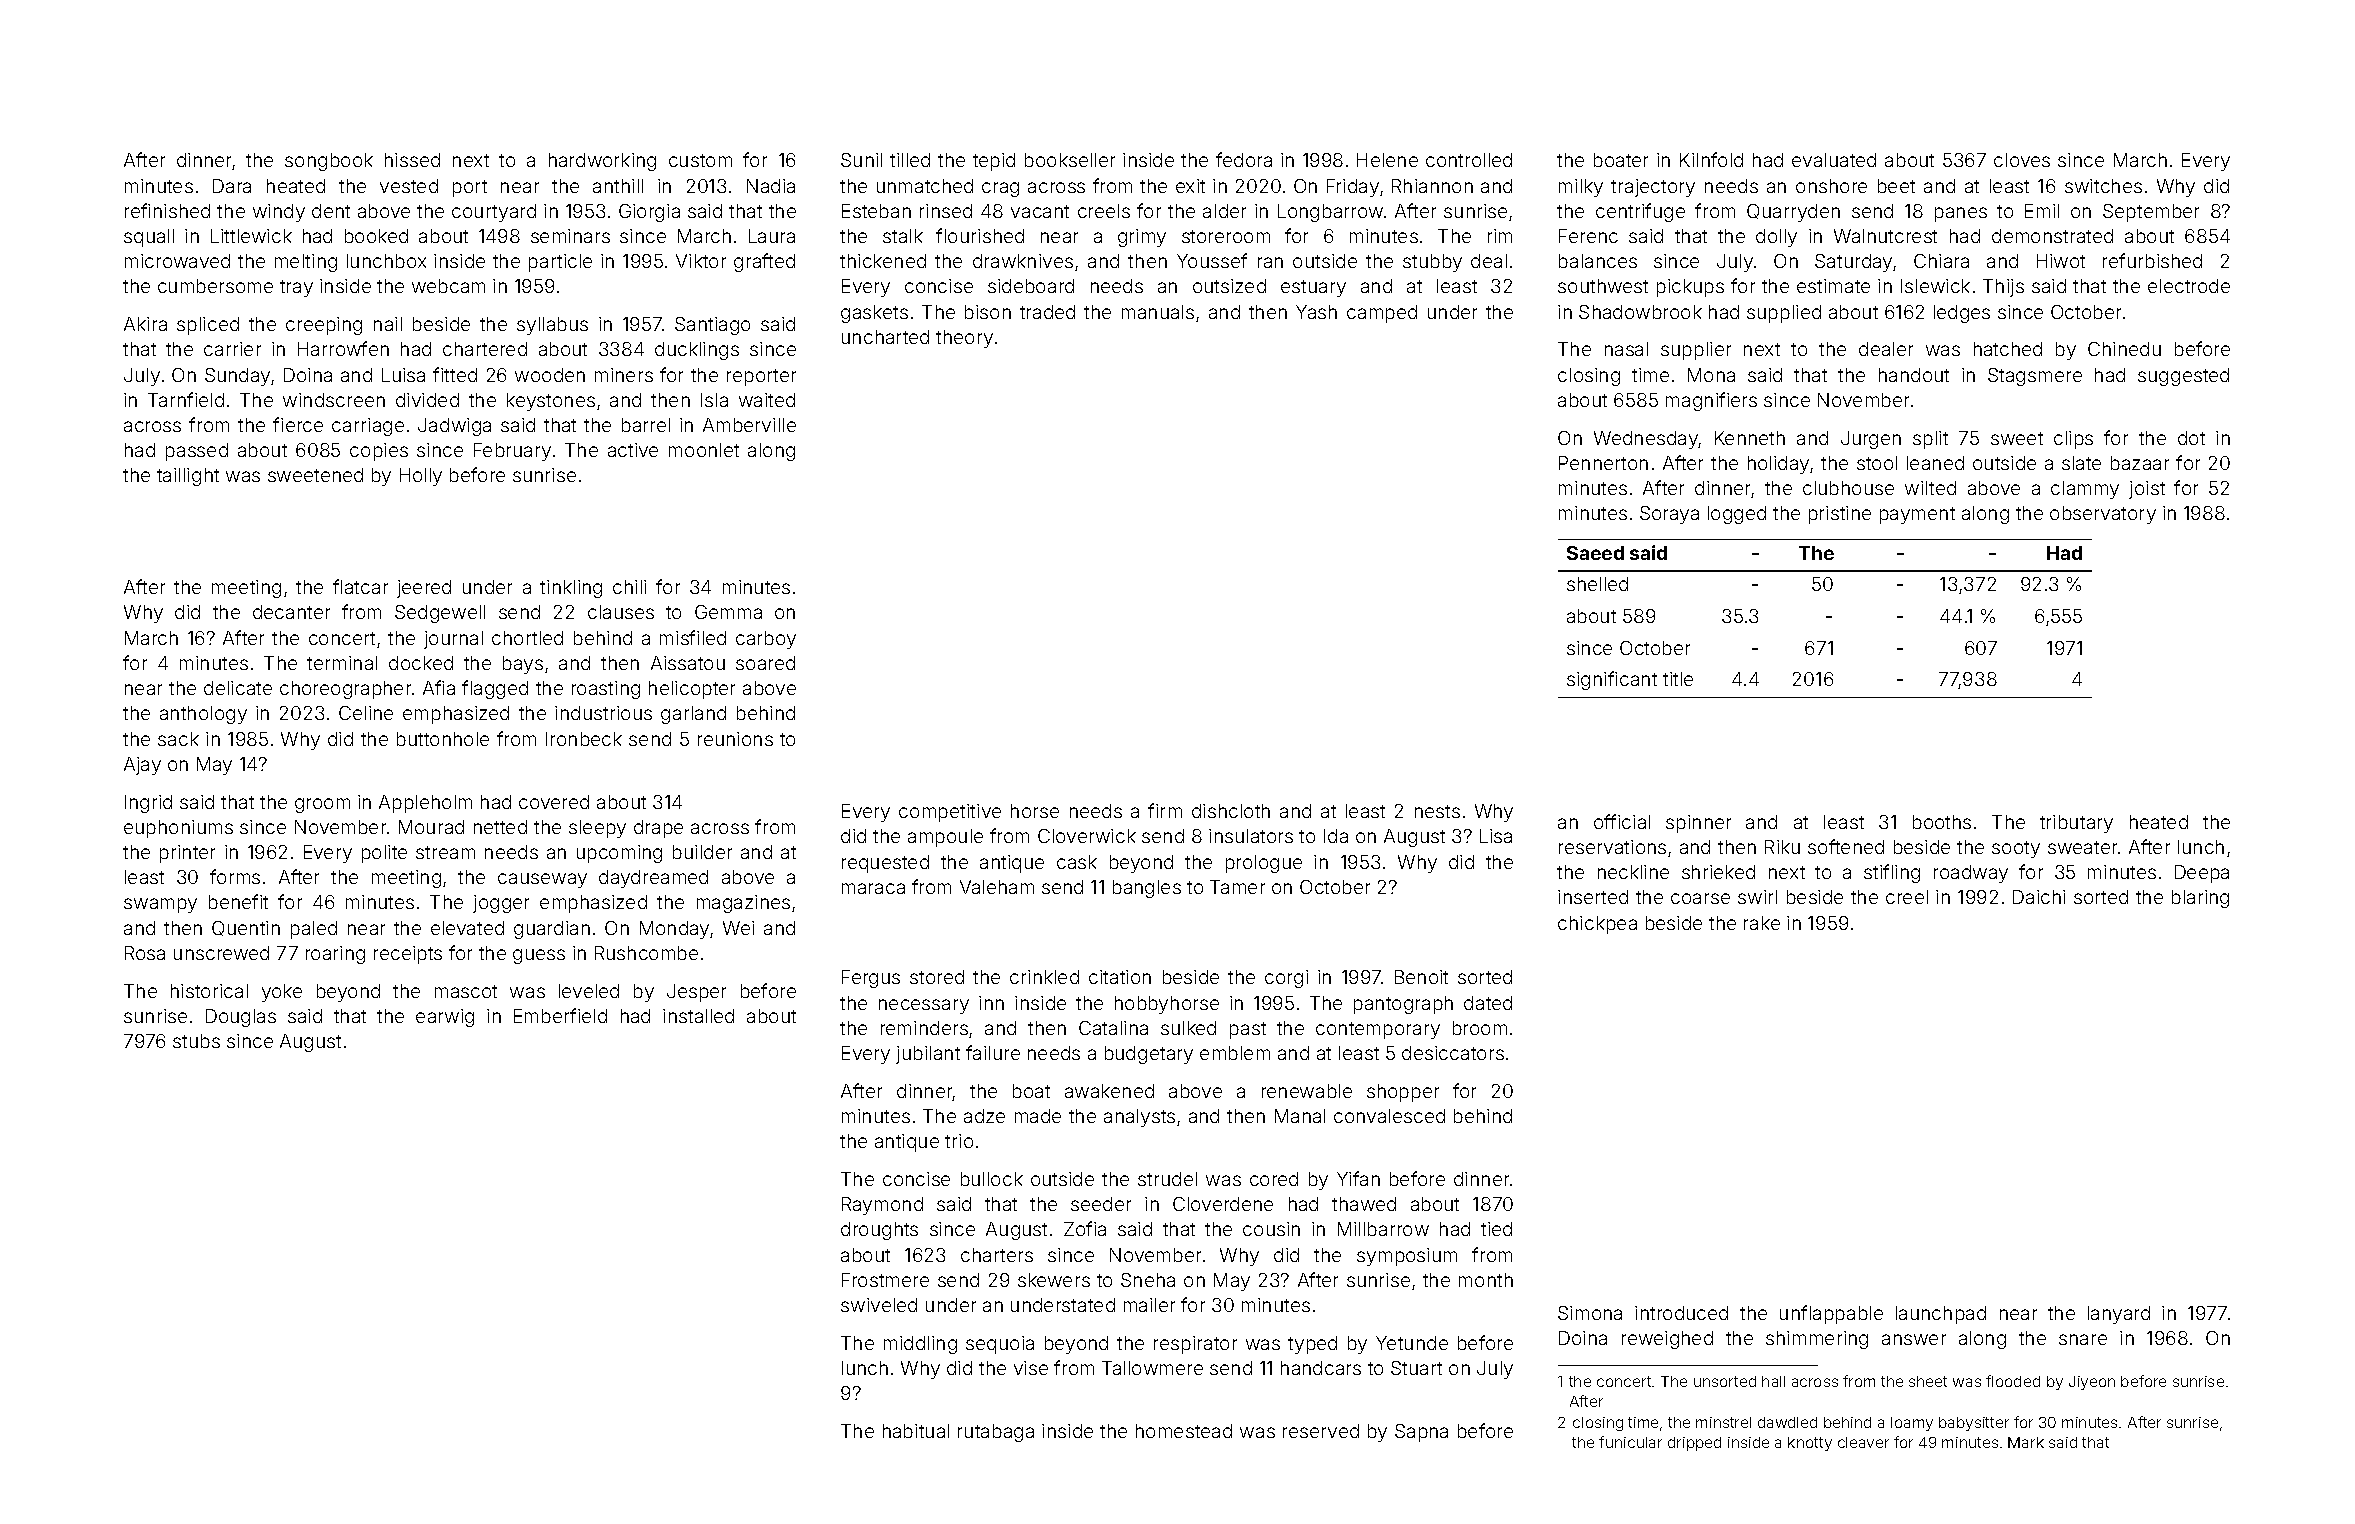 The height and width of the document is (1524, 2355). What do you see at coordinates (618, 186) in the document?
I see `anthill` at bounding box center [618, 186].
